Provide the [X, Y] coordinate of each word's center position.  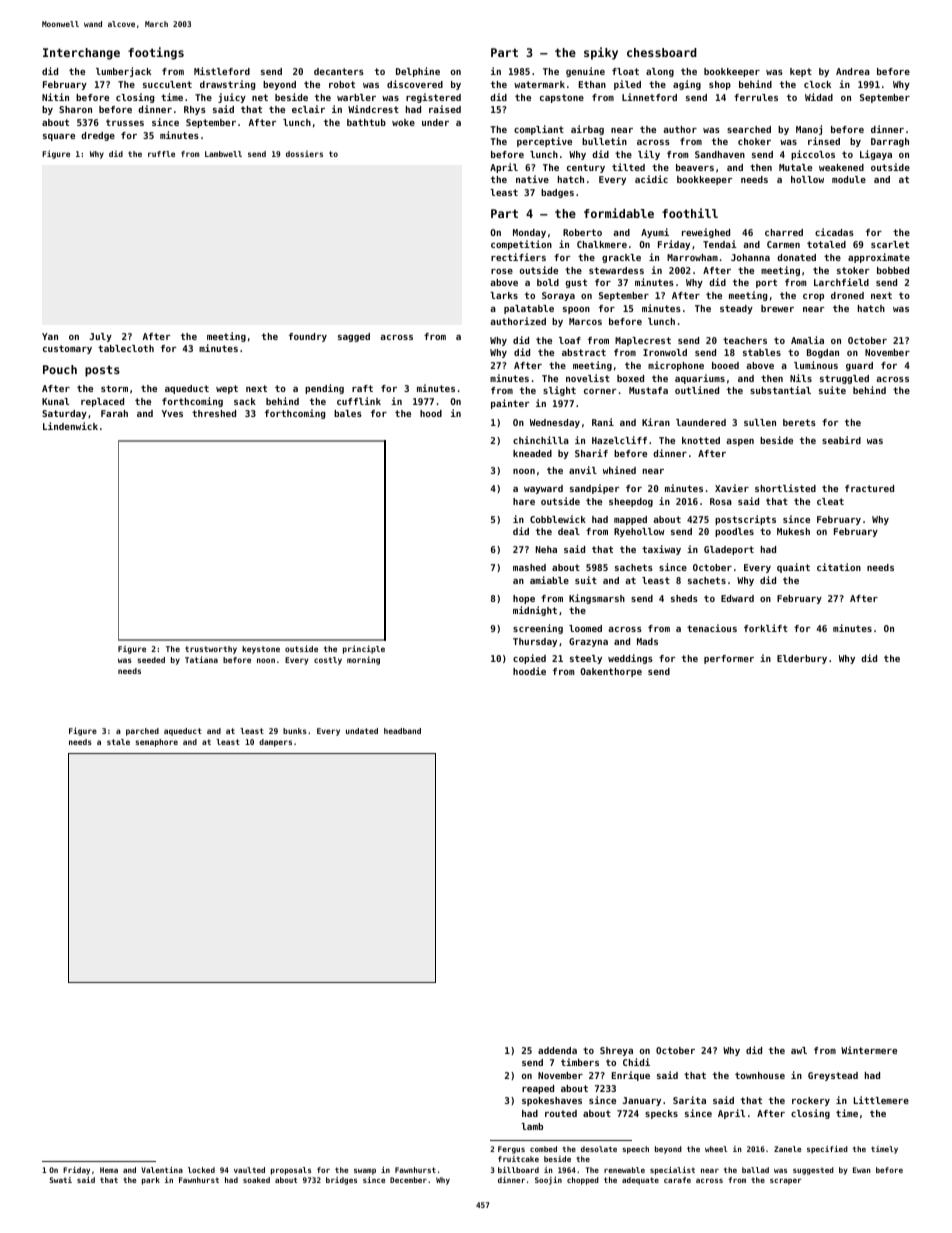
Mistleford [222, 71]
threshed [214, 413]
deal [569, 531]
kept [801, 72]
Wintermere [869, 1050]
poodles [734, 532]
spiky [601, 53]
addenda [557, 1050]
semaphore [157, 743]
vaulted [249, 1170]
